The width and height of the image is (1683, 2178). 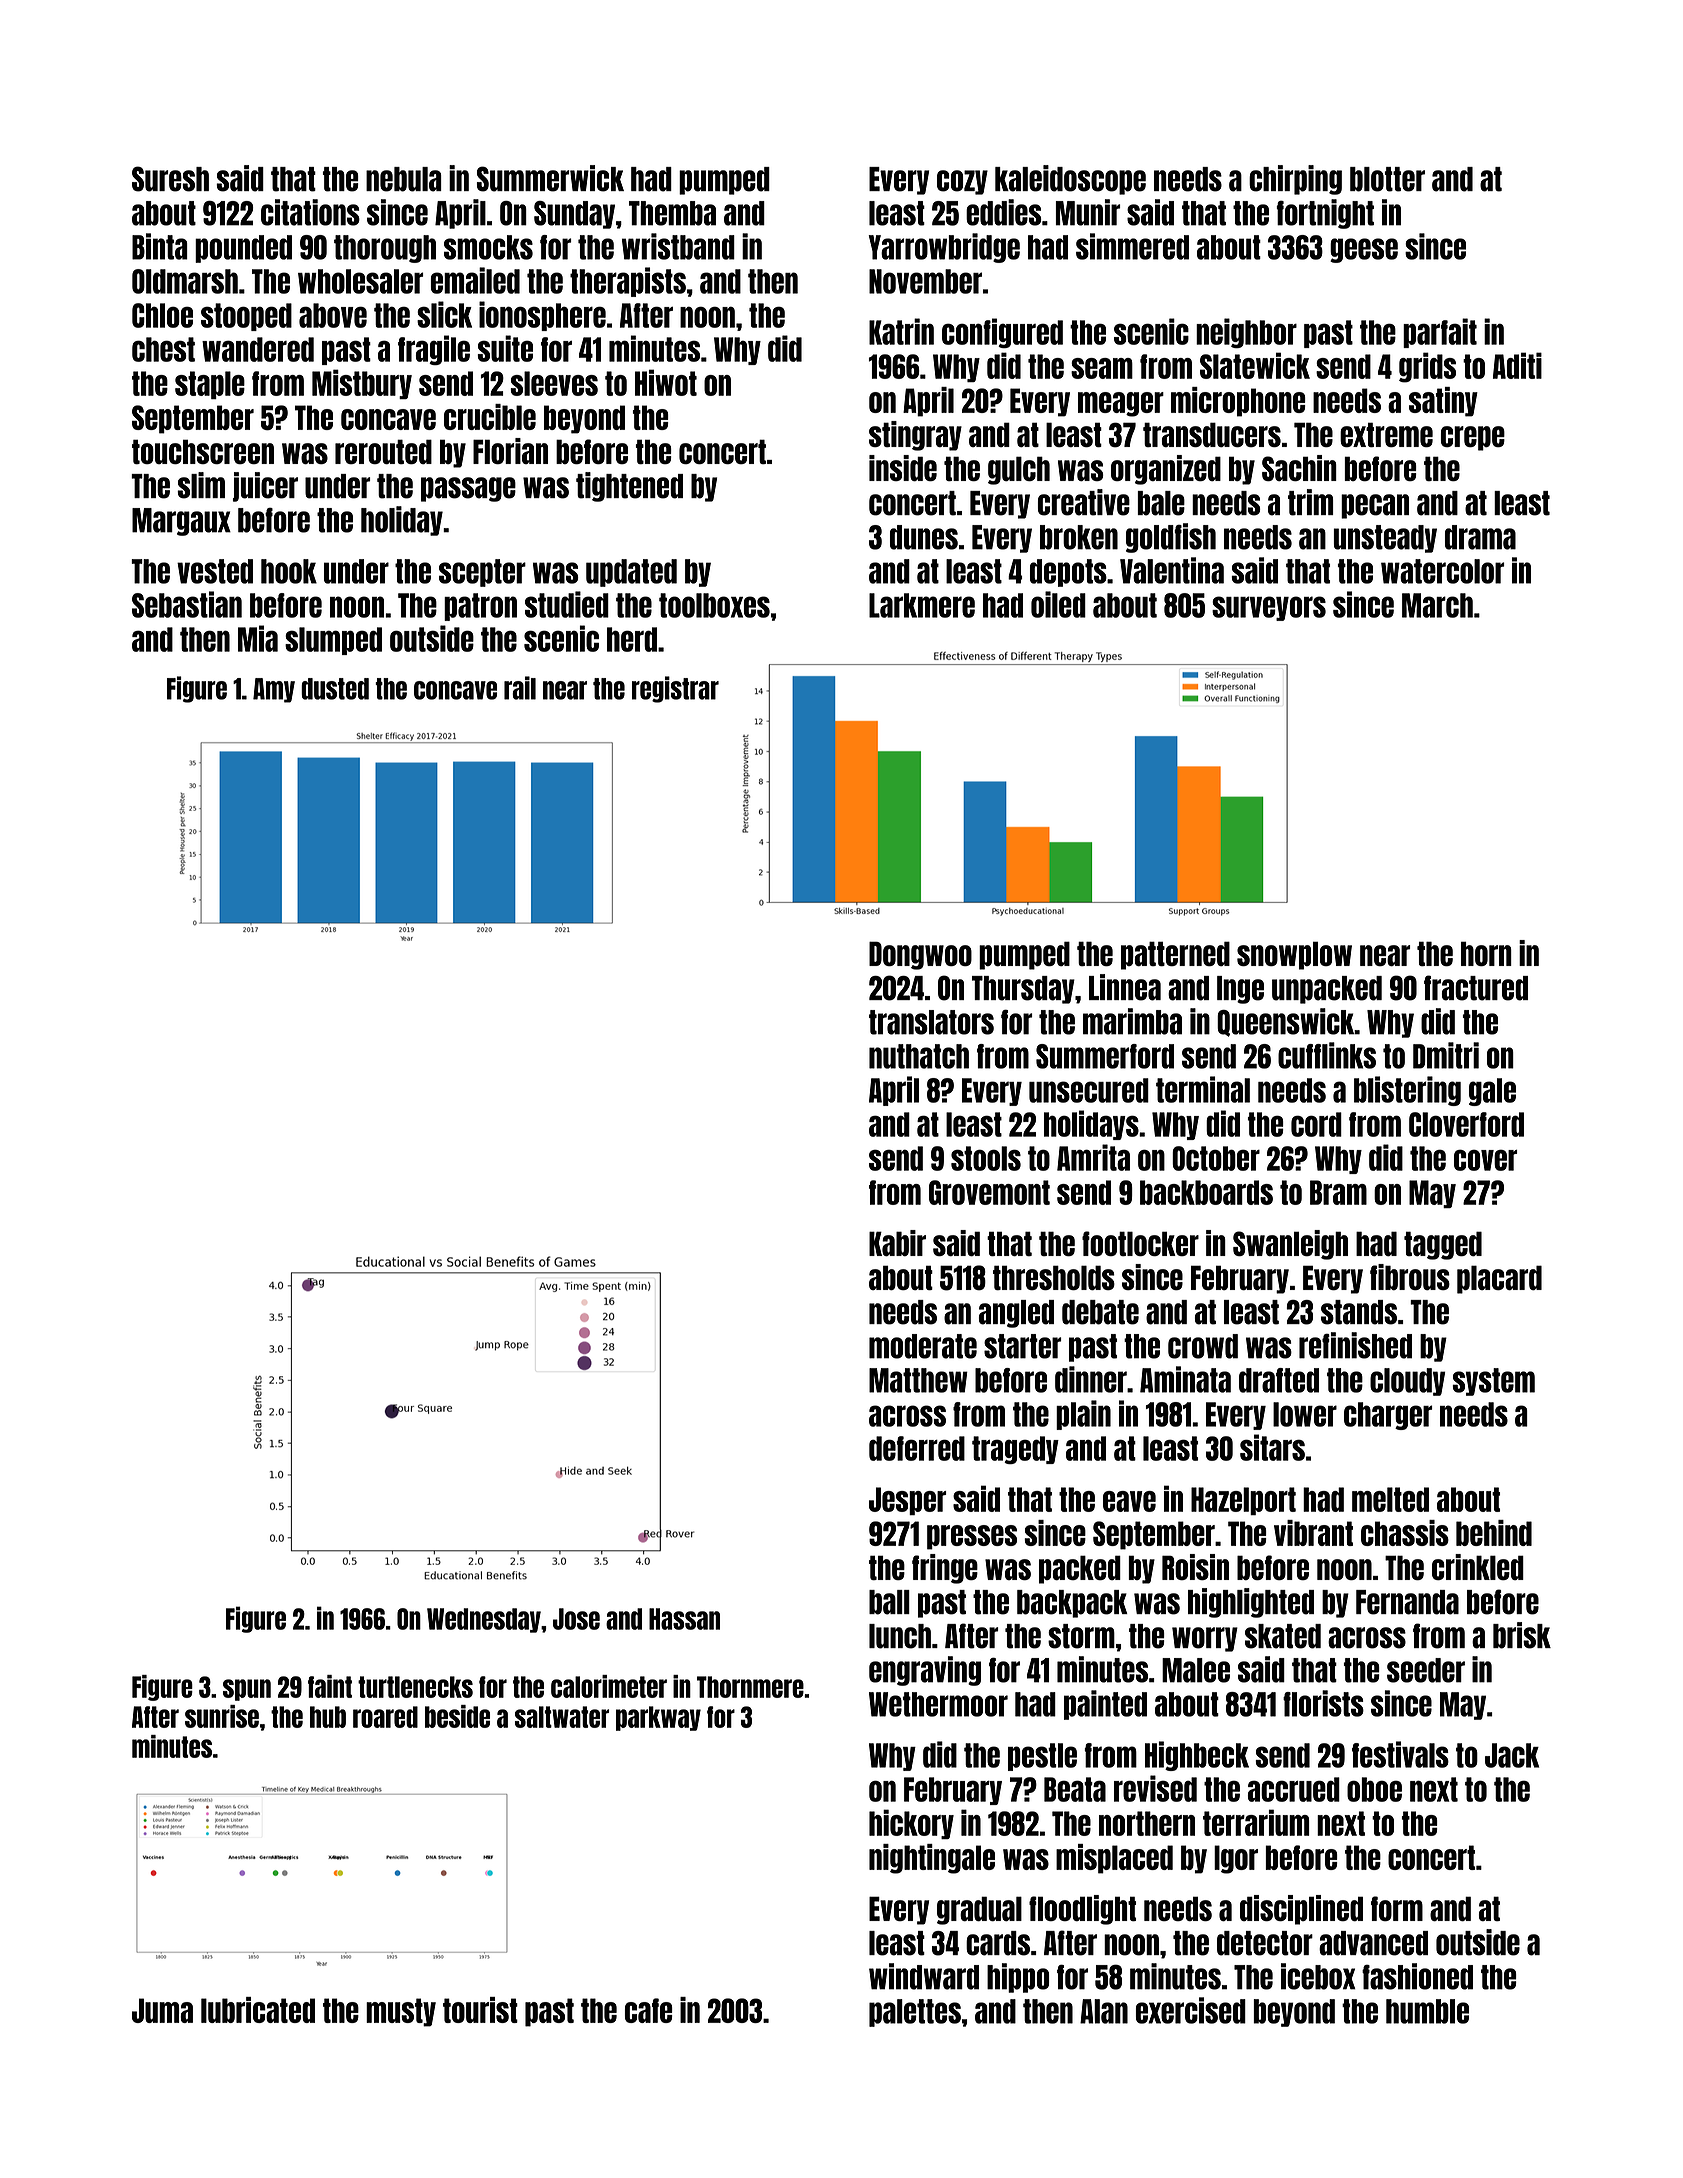 I want to click on calorimeter, so click(x=609, y=1686).
